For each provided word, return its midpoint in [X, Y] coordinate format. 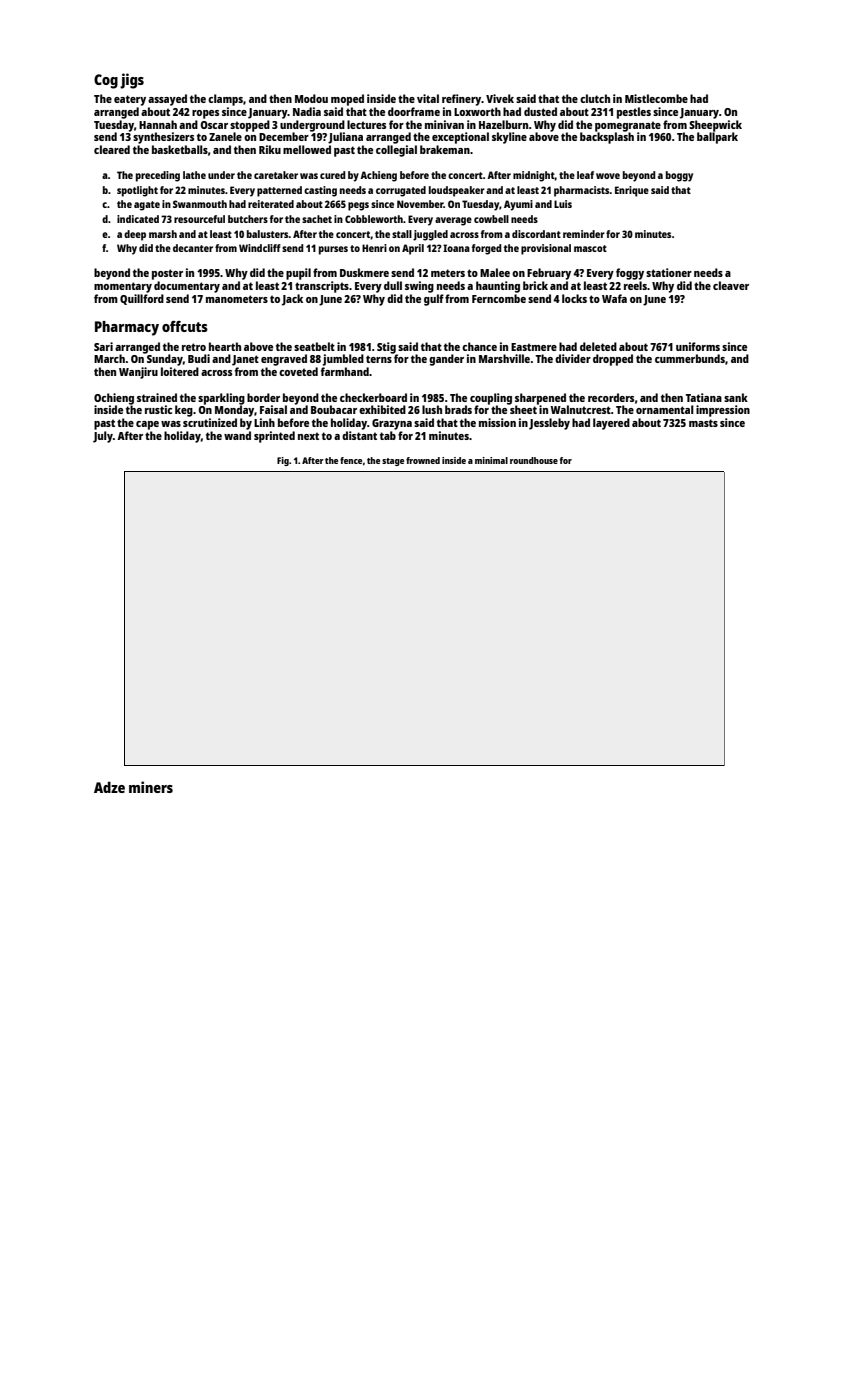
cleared [112, 149]
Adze [109, 787]
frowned [423, 460]
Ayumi [518, 205]
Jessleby [549, 424]
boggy [679, 176]
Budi [199, 358]
